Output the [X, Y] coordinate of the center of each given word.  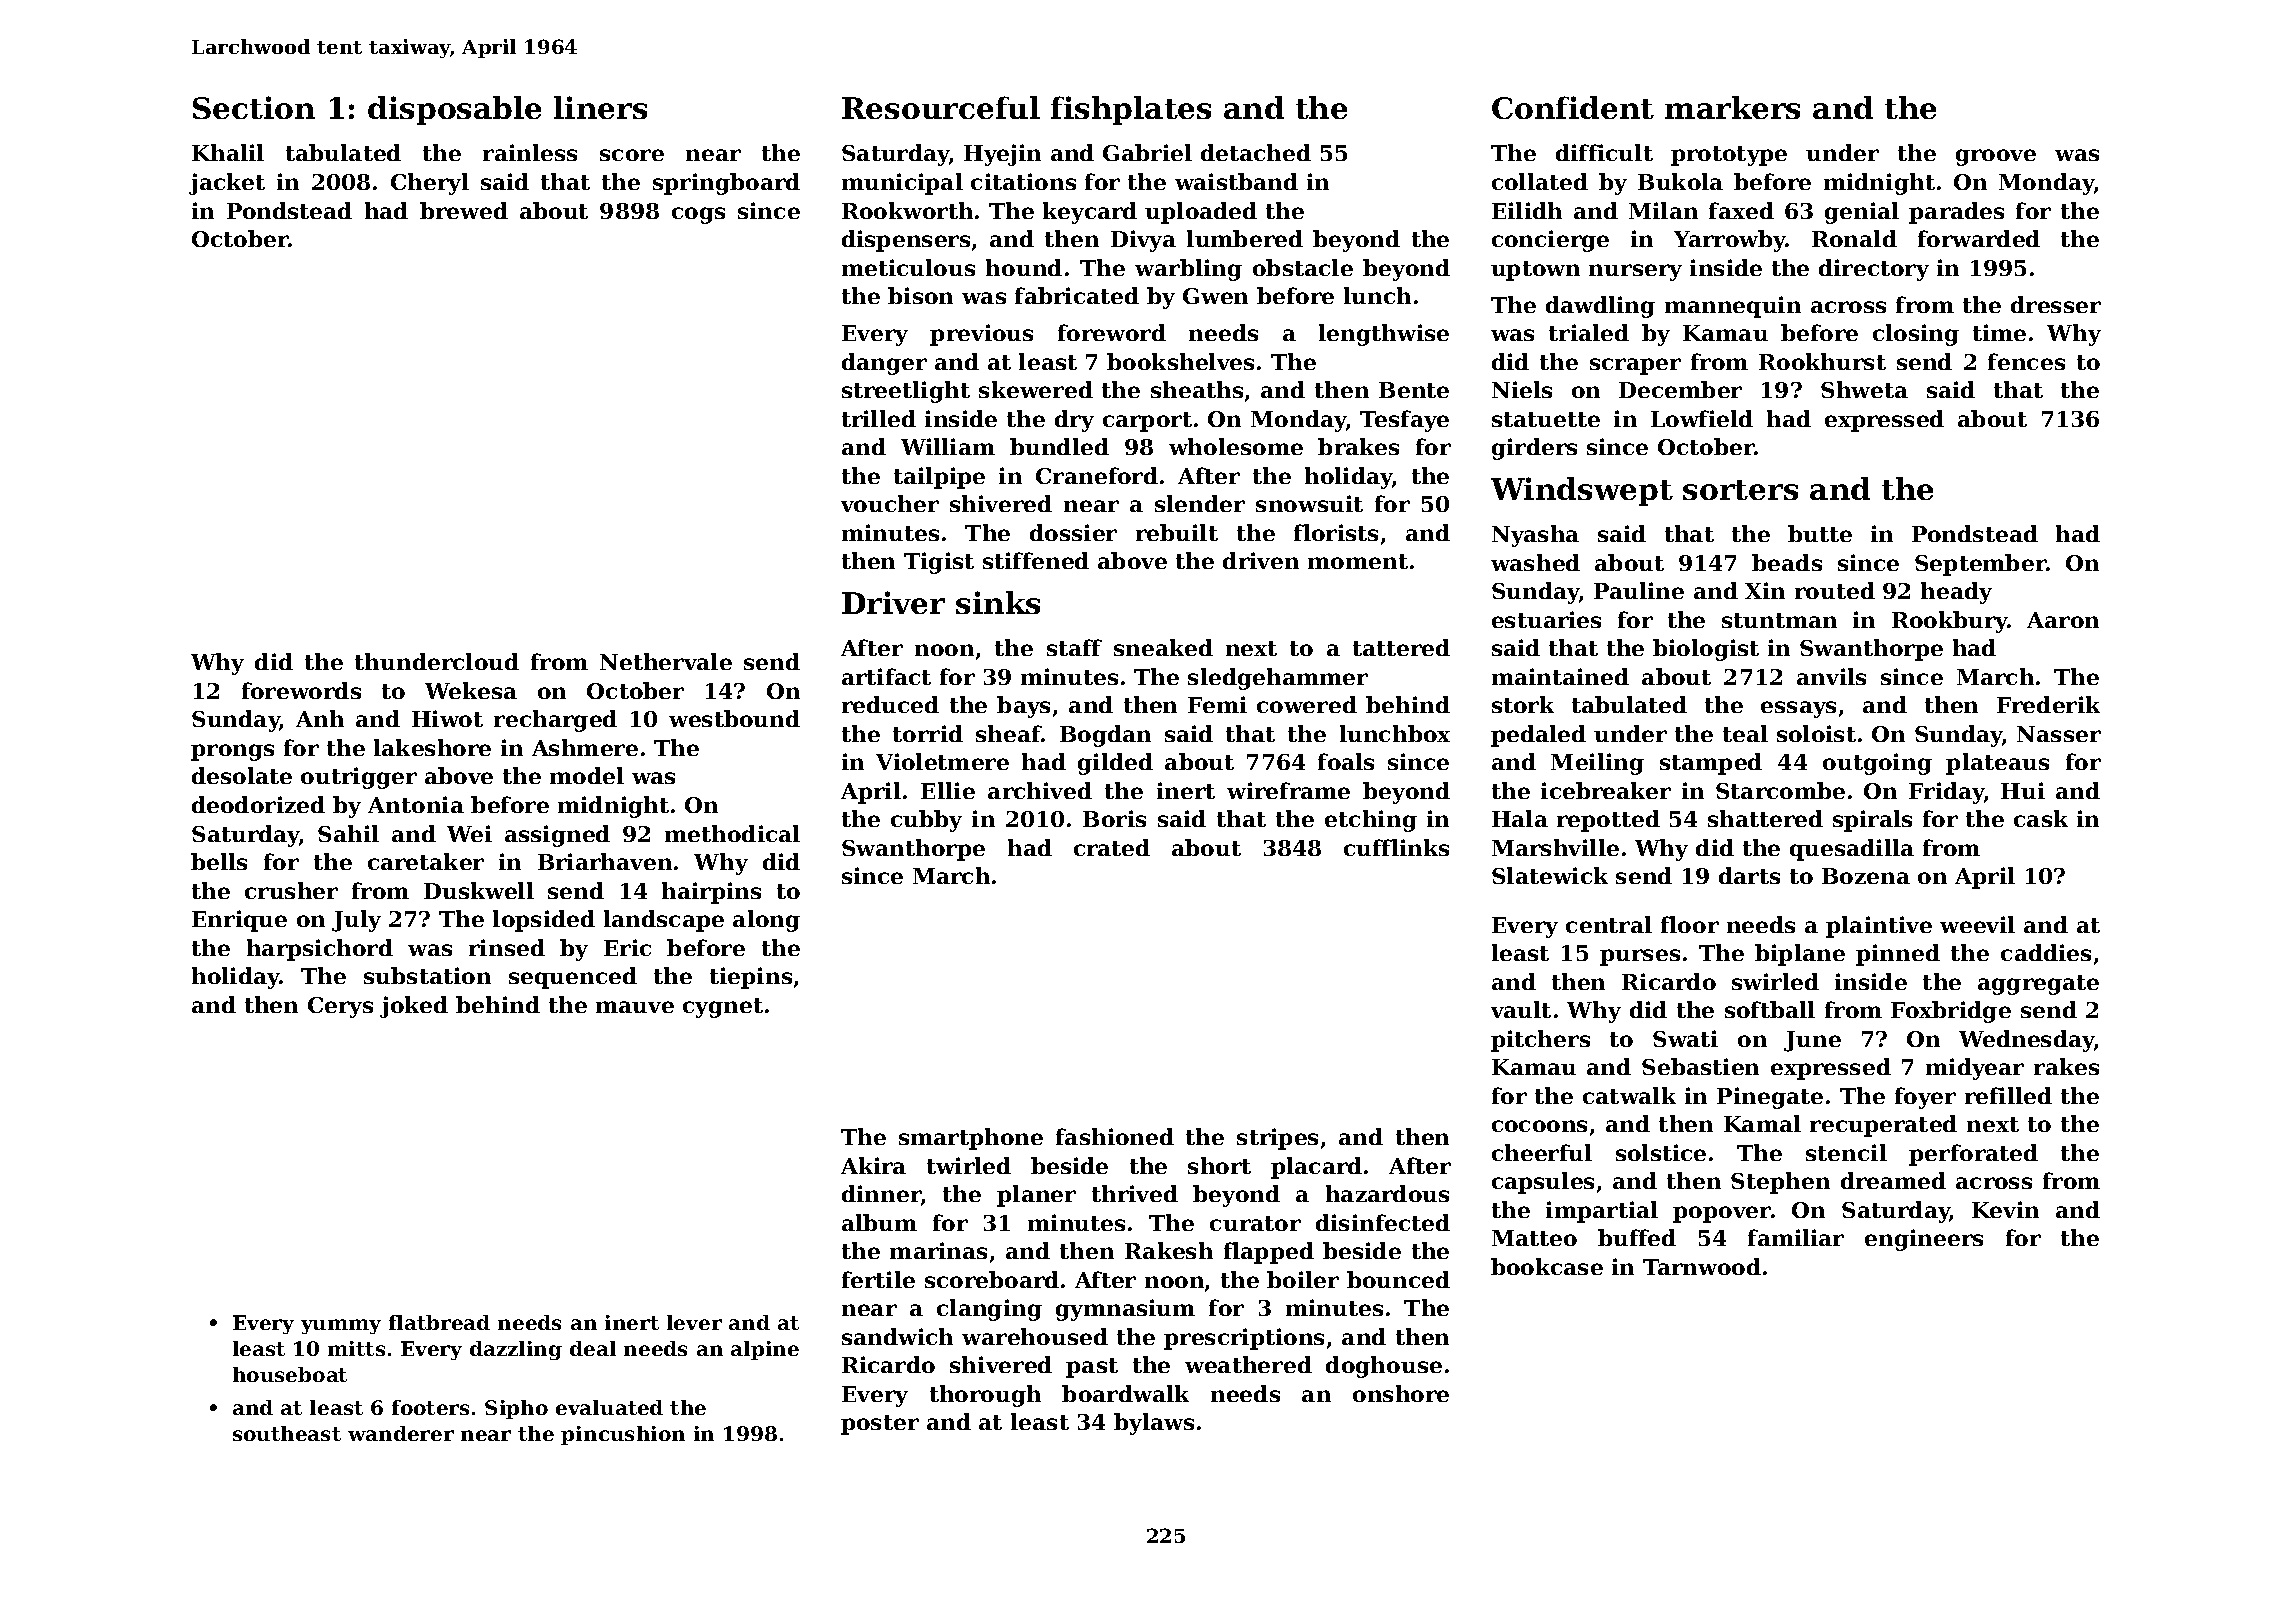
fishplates [1131, 110]
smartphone [971, 1139]
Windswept [1582, 491]
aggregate [2038, 985]
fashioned [1115, 1136]
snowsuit [1309, 503]
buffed [1637, 1237]
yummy [341, 1326]
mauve [635, 1007]
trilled [879, 418]
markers [1732, 107]
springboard [726, 184]
